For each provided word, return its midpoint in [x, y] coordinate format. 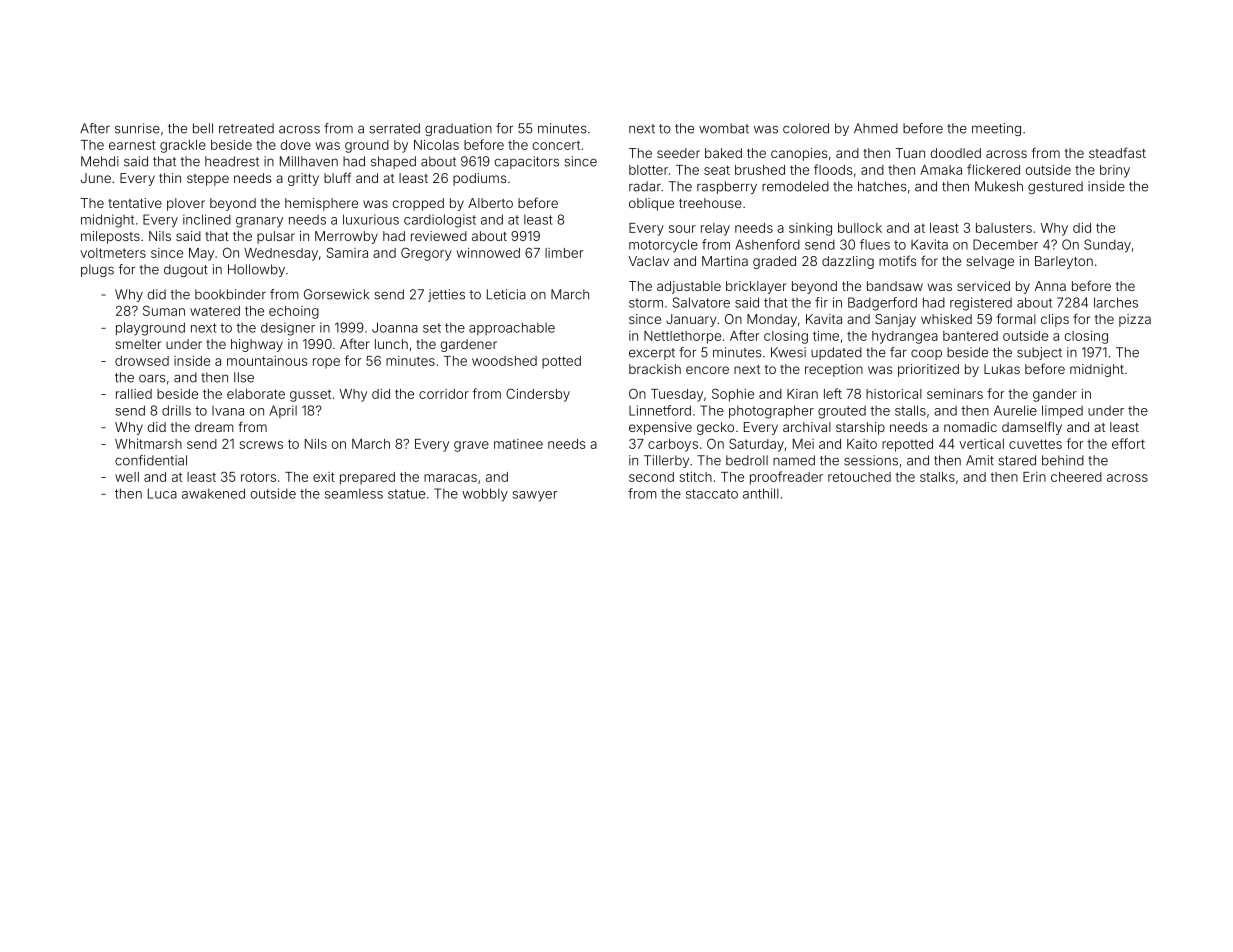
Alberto [490, 203]
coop [926, 354]
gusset [310, 395]
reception [834, 370]
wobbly [485, 495]
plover [186, 204]
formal [1016, 318]
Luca [162, 493]
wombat [724, 128]
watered [215, 311]
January [691, 320]
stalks [937, 477]
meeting [996, 129]
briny [1115, 171]
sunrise [137, 128]
